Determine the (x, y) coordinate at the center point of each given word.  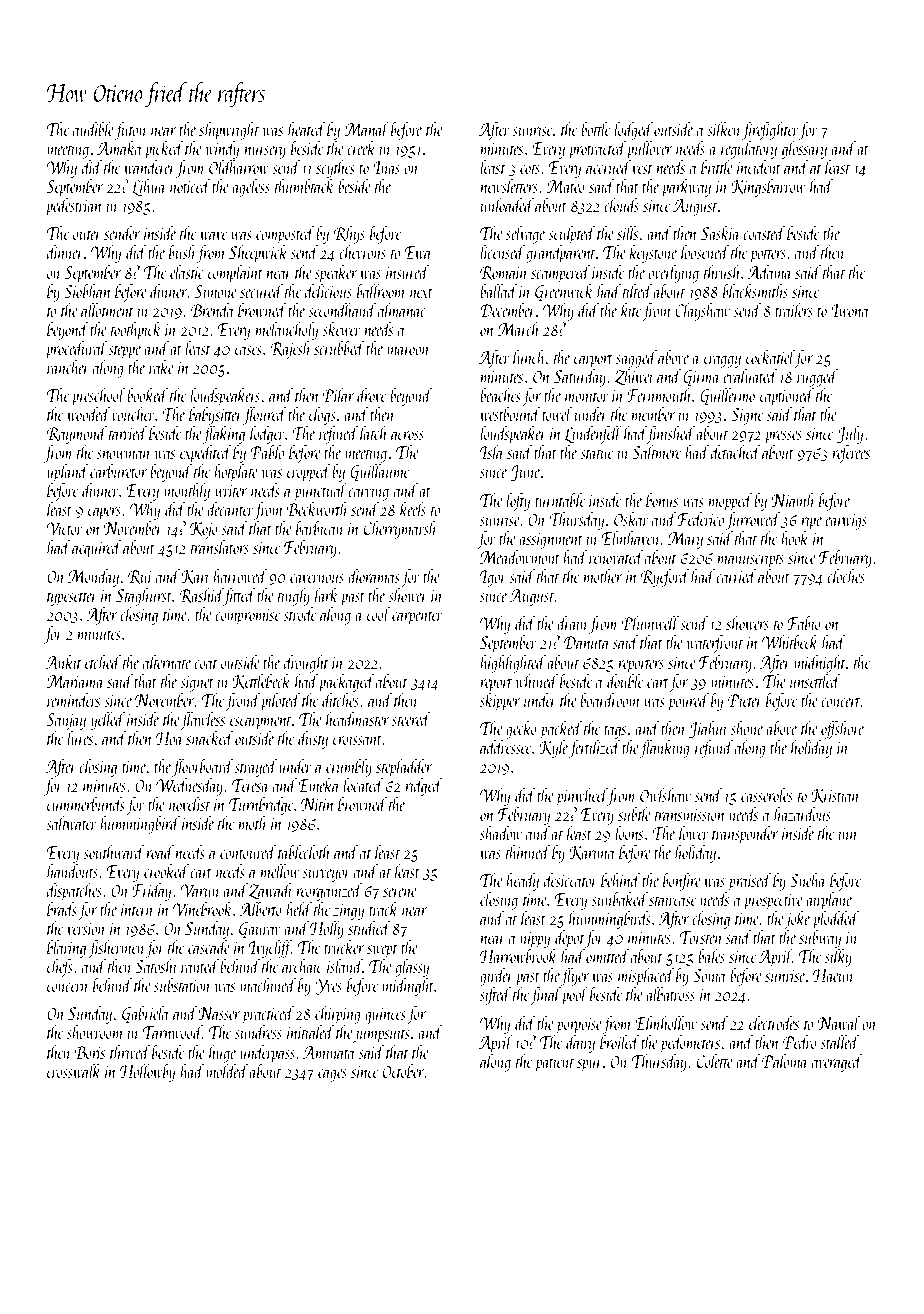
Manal (367, 129)
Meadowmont (520, 557)
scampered (560, 274)
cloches (846, 576)
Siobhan (87, 291)
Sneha (807, 880)
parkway (686, 188)
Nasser (219, 1013)
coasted (764, 233)
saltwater (71, 823)
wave (213, 235)
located (363, 785)
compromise (247, 617)
